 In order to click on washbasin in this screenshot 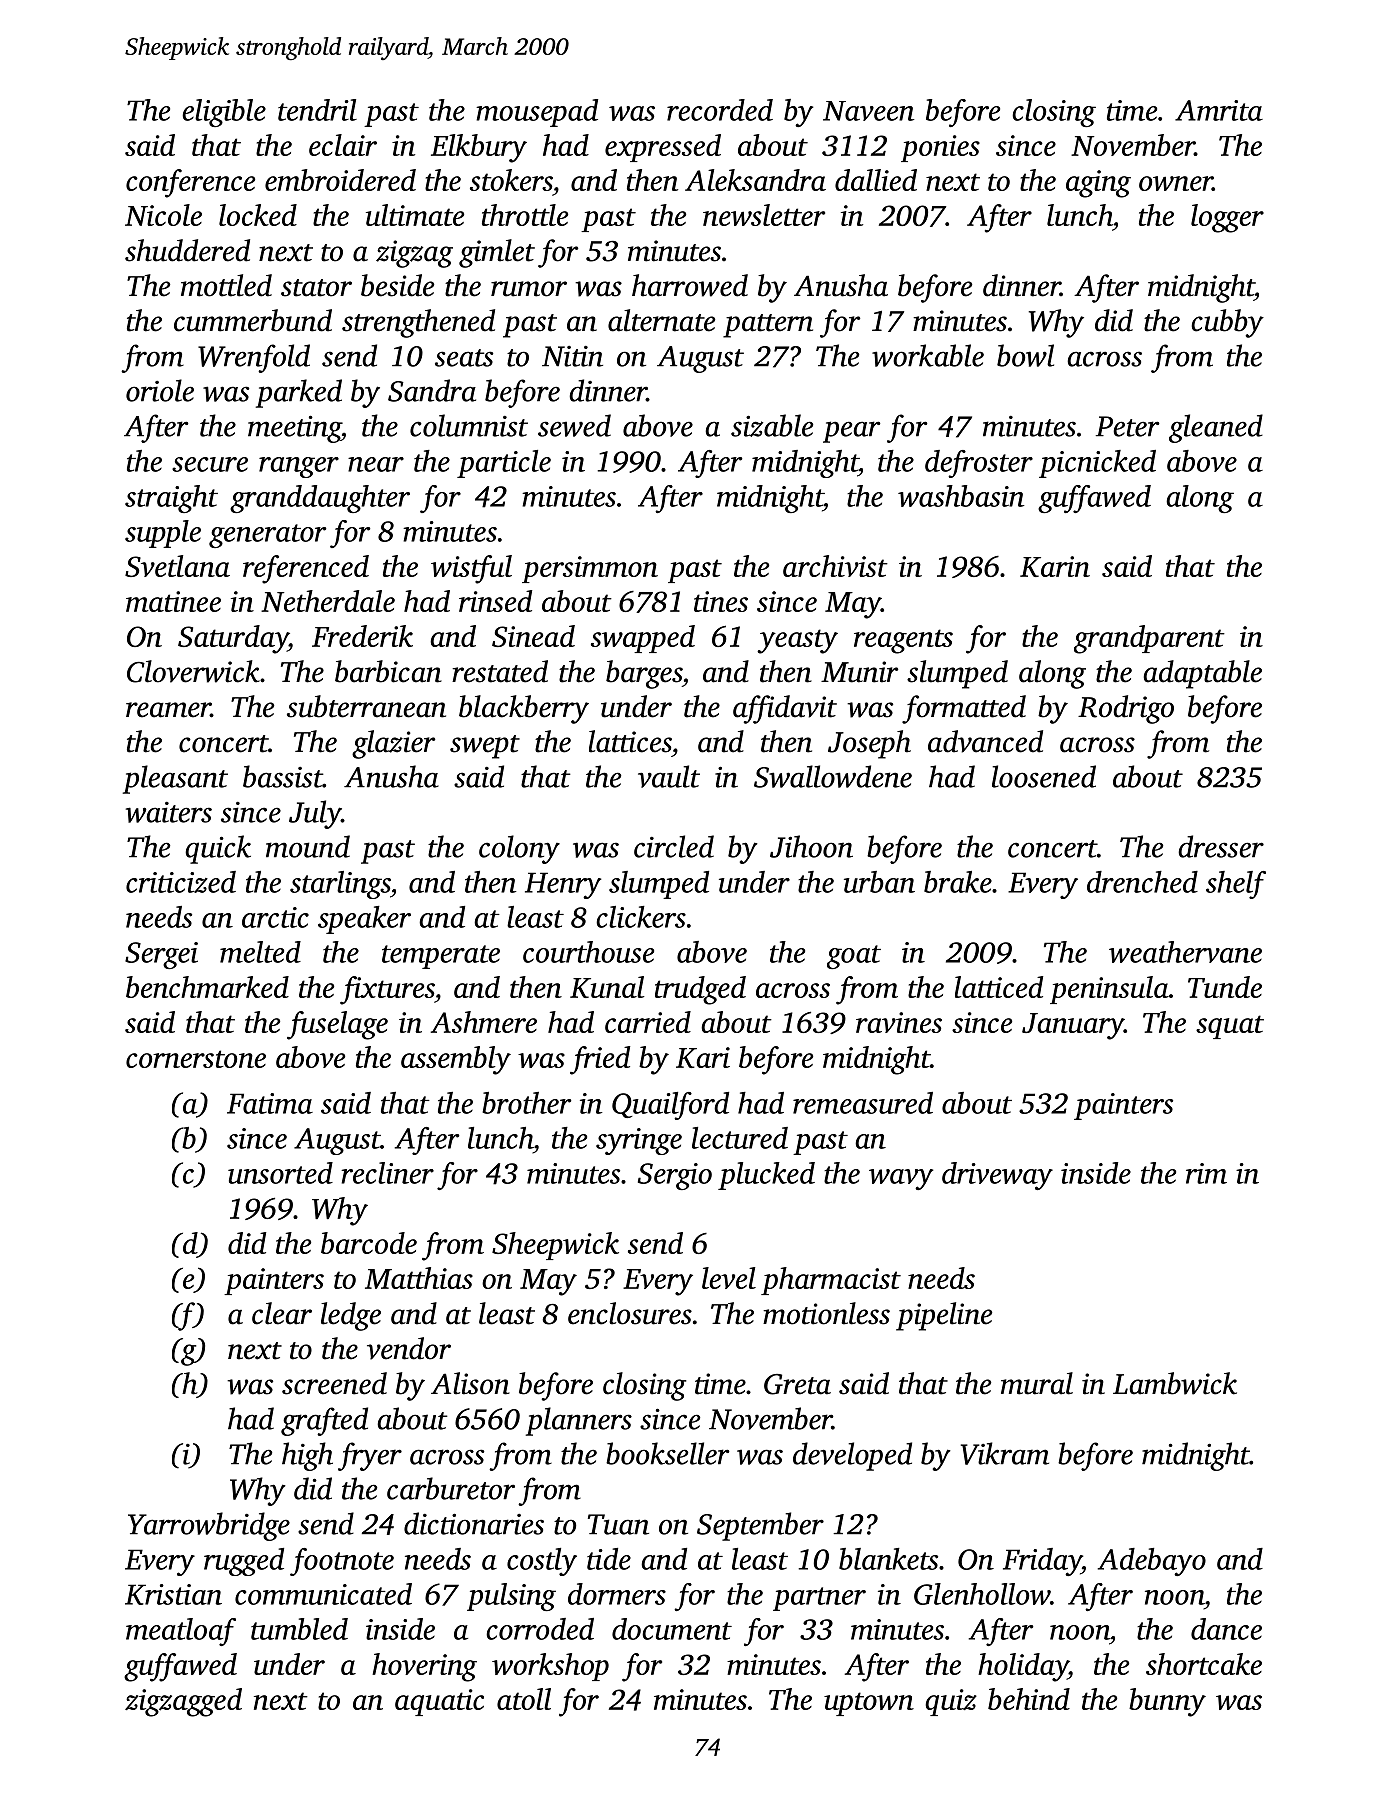, I will do `click(961, 496)`.
